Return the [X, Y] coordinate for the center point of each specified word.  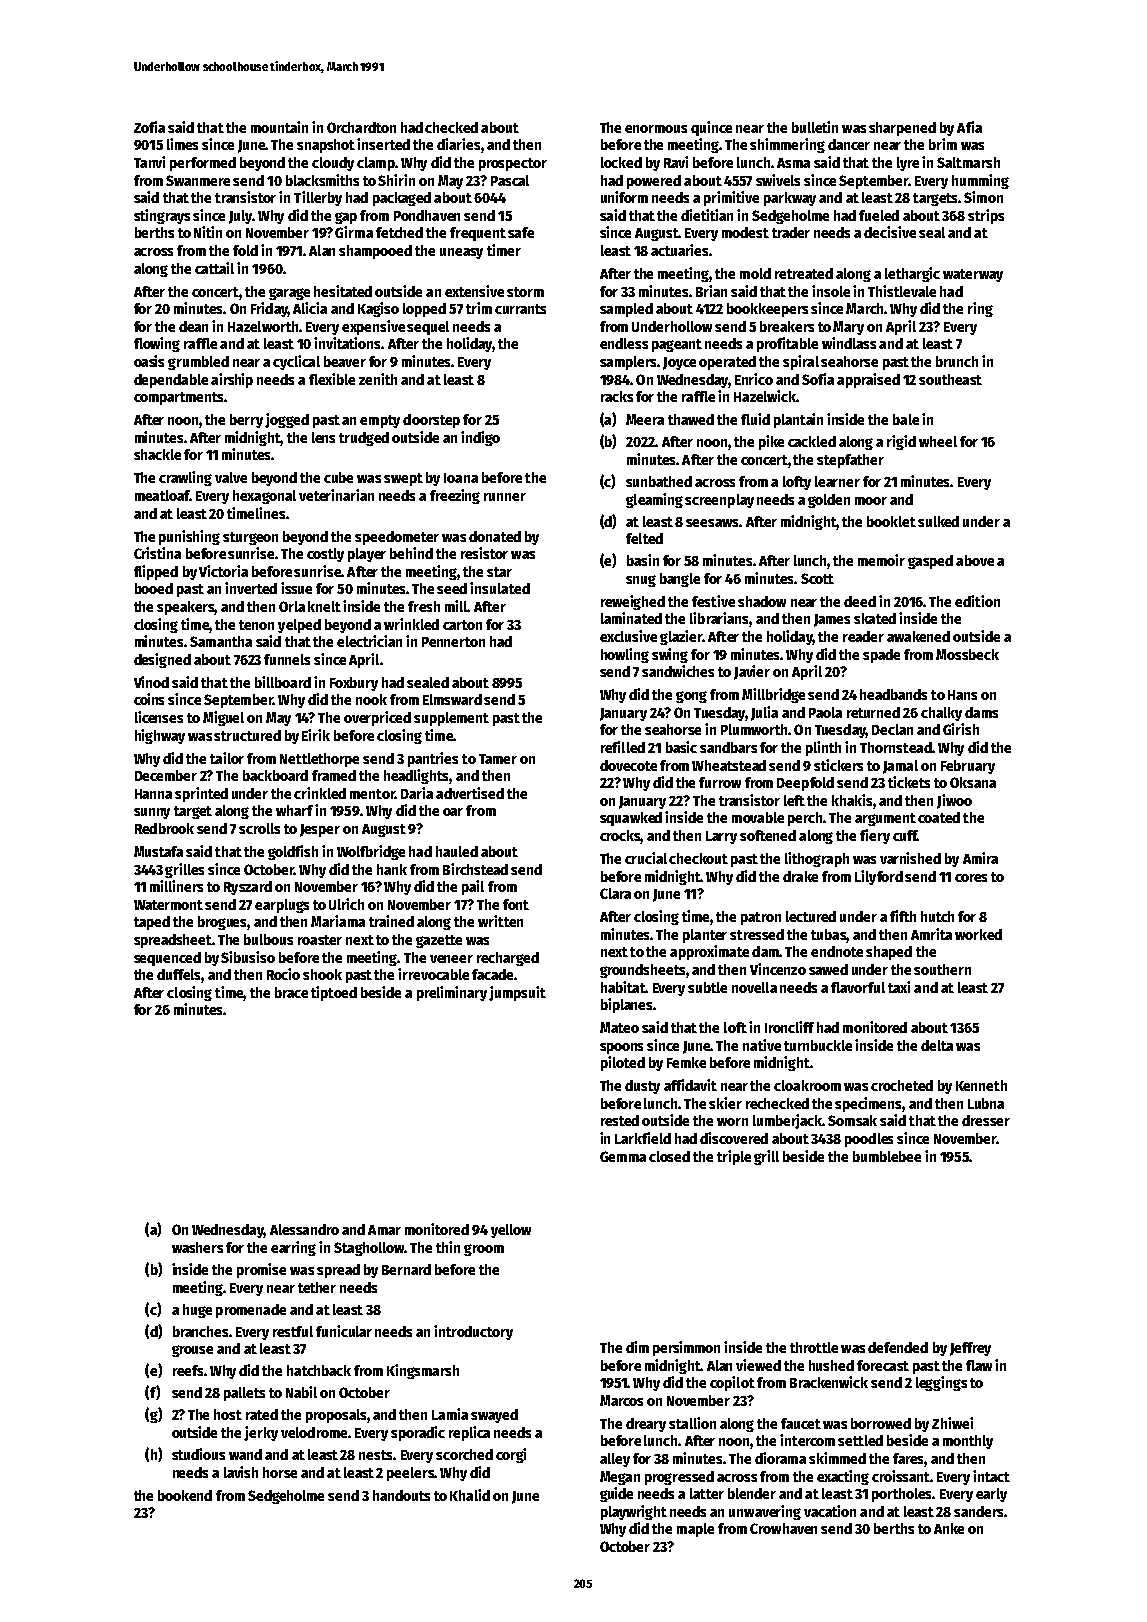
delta [937, 1045]
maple [695, 1530]
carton [462, 625]
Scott [817, 578]
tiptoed [334, 993]
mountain [279, 127]
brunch [957, 361]
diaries [458, 144]
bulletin [815, 127]
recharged [508, 959]
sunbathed [659, 481]
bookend [185, 1495]
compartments [178, 398]
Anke [949, 1528]
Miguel [223, 718]
